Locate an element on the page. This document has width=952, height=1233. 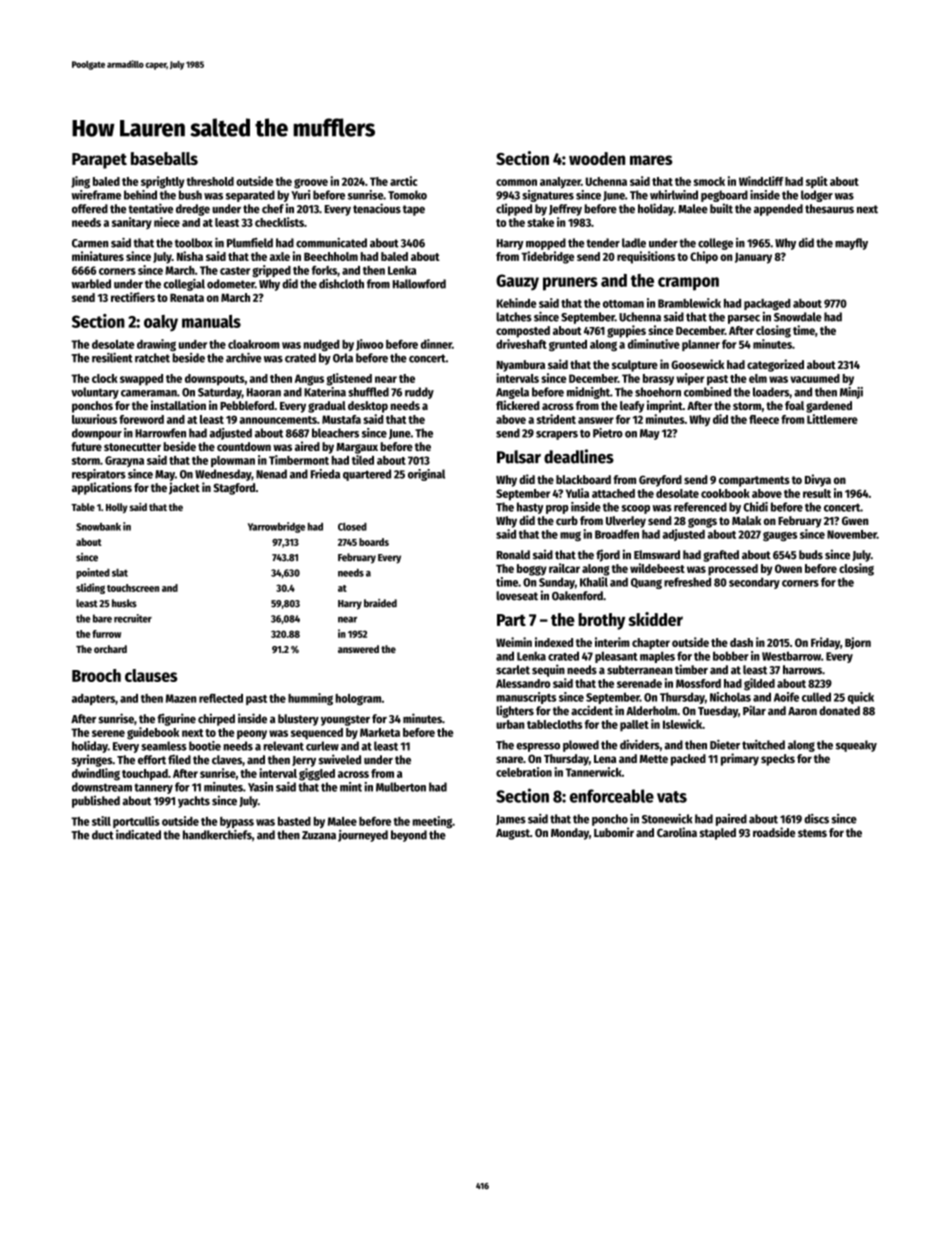
squeaky is located at coordinates (856, 746).
